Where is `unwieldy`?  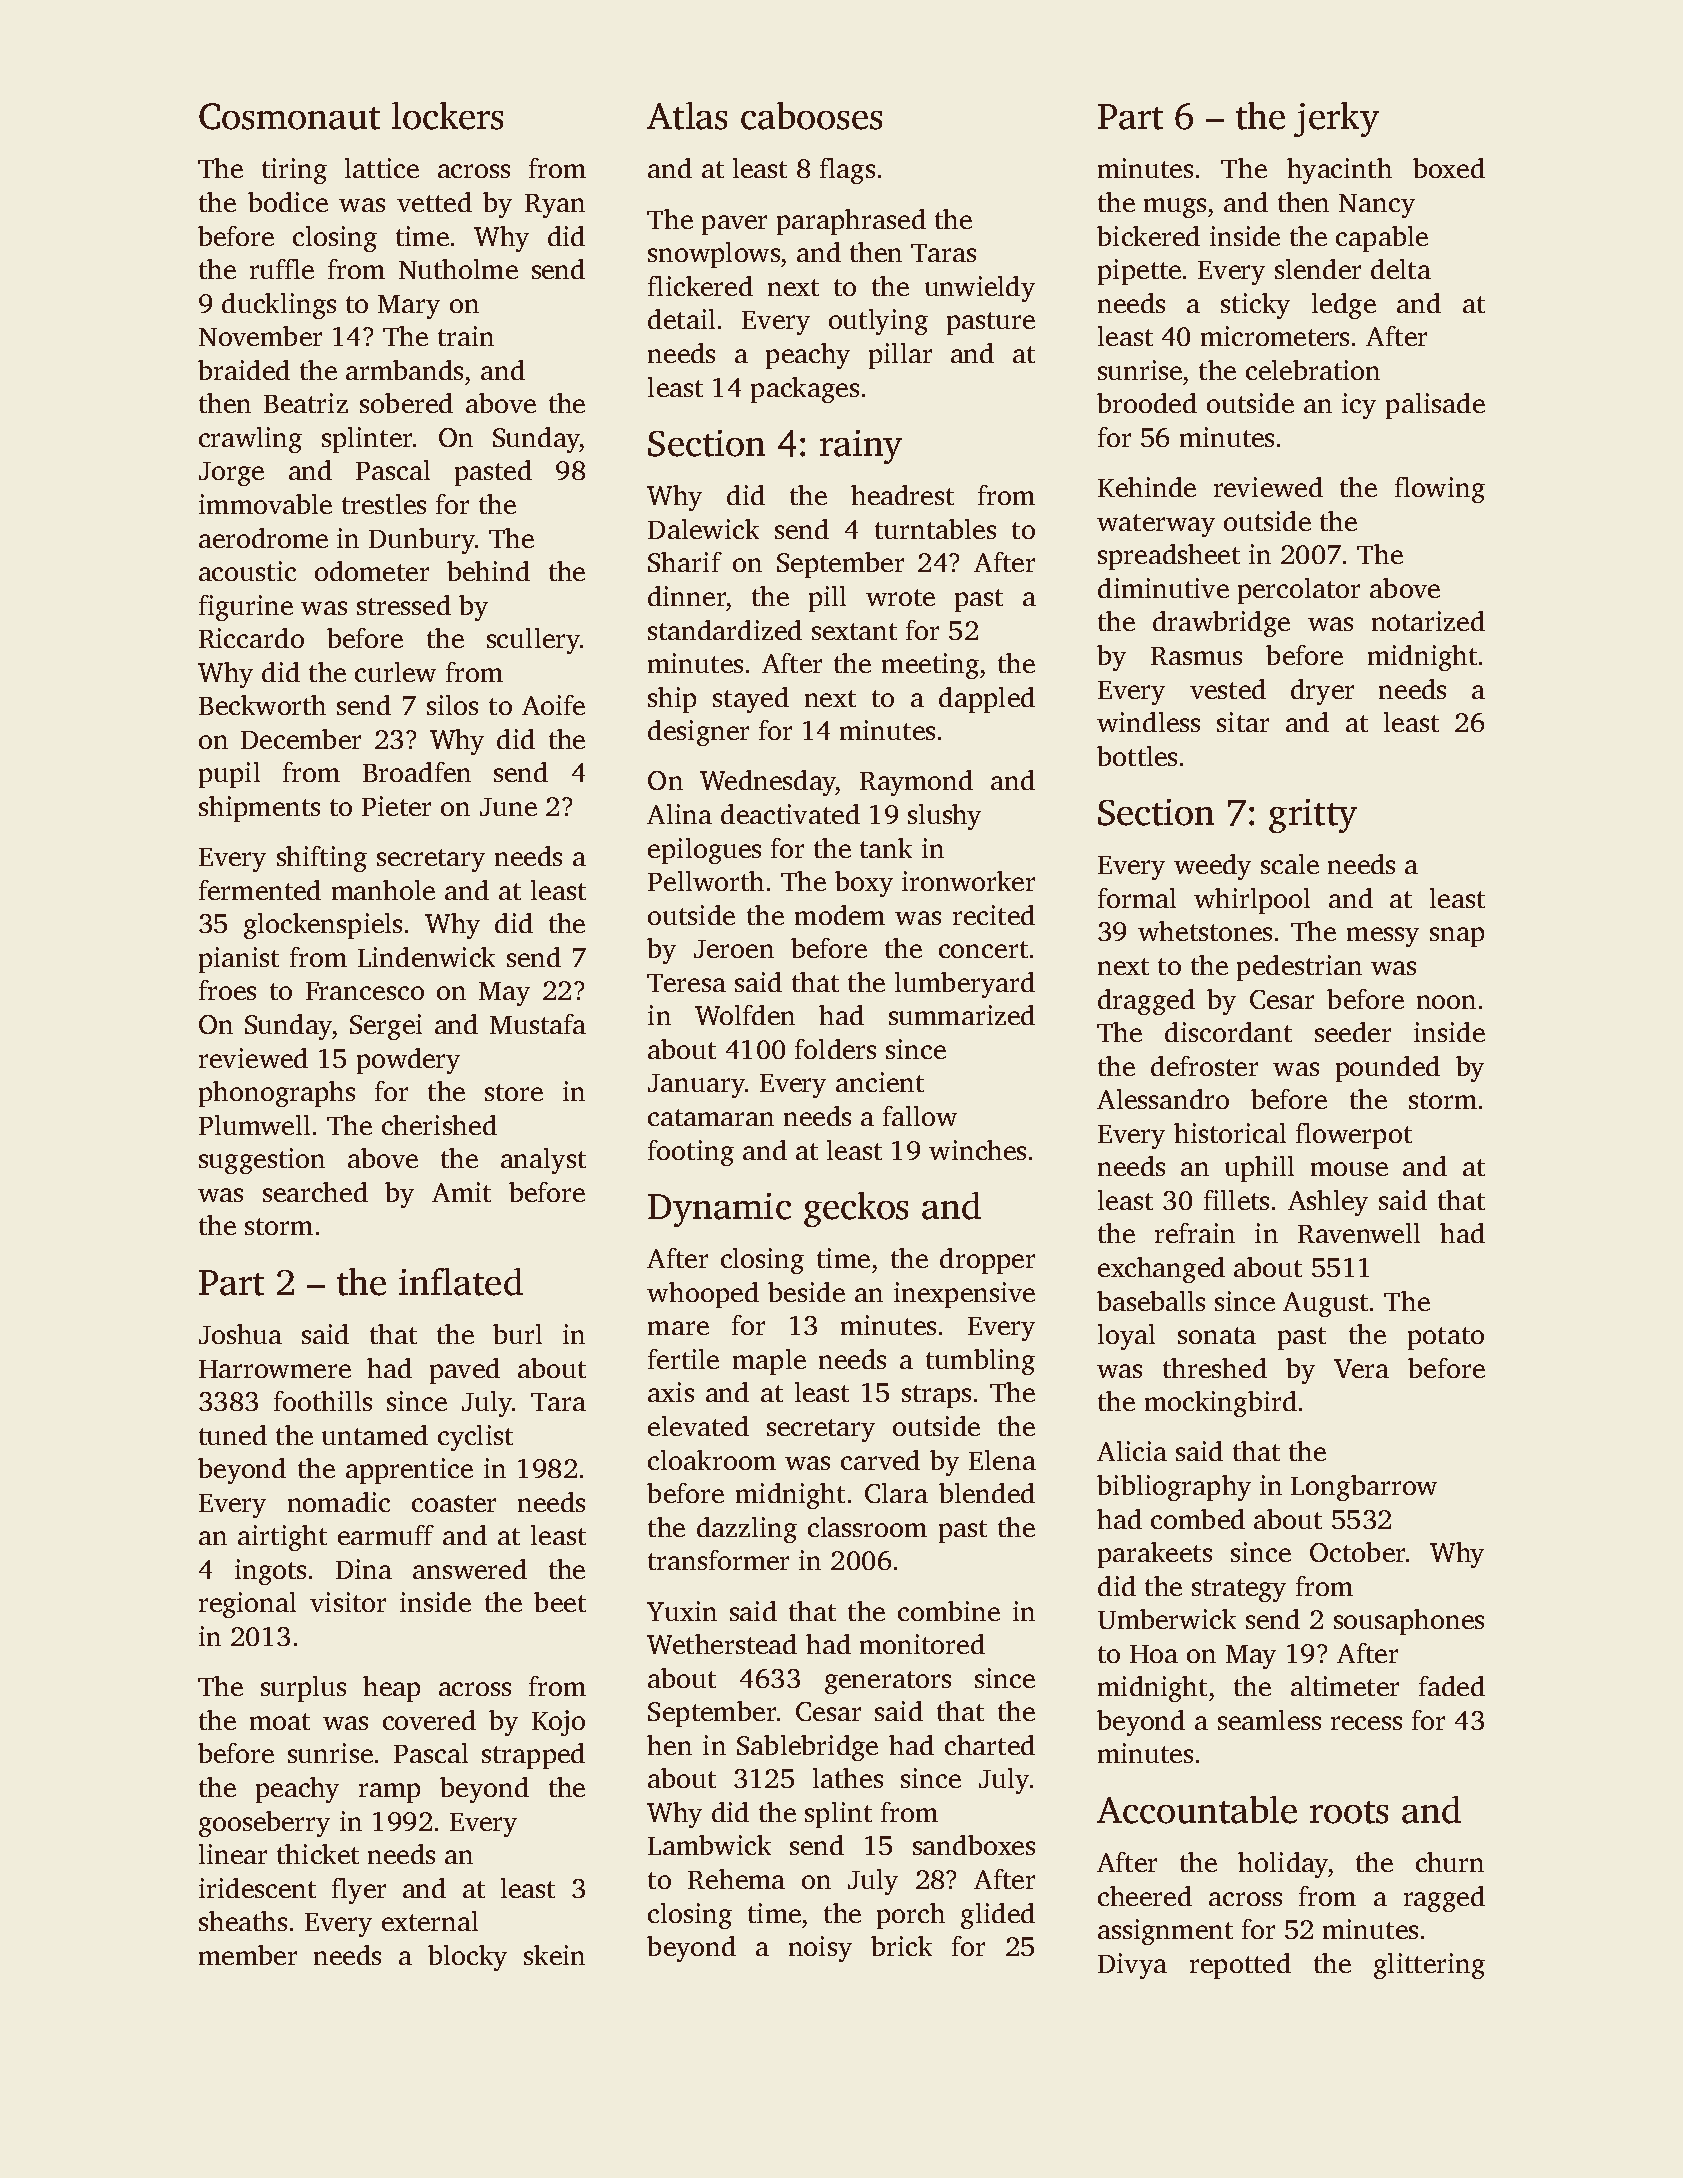
unwieldy is located at coordinates (980, 289).
